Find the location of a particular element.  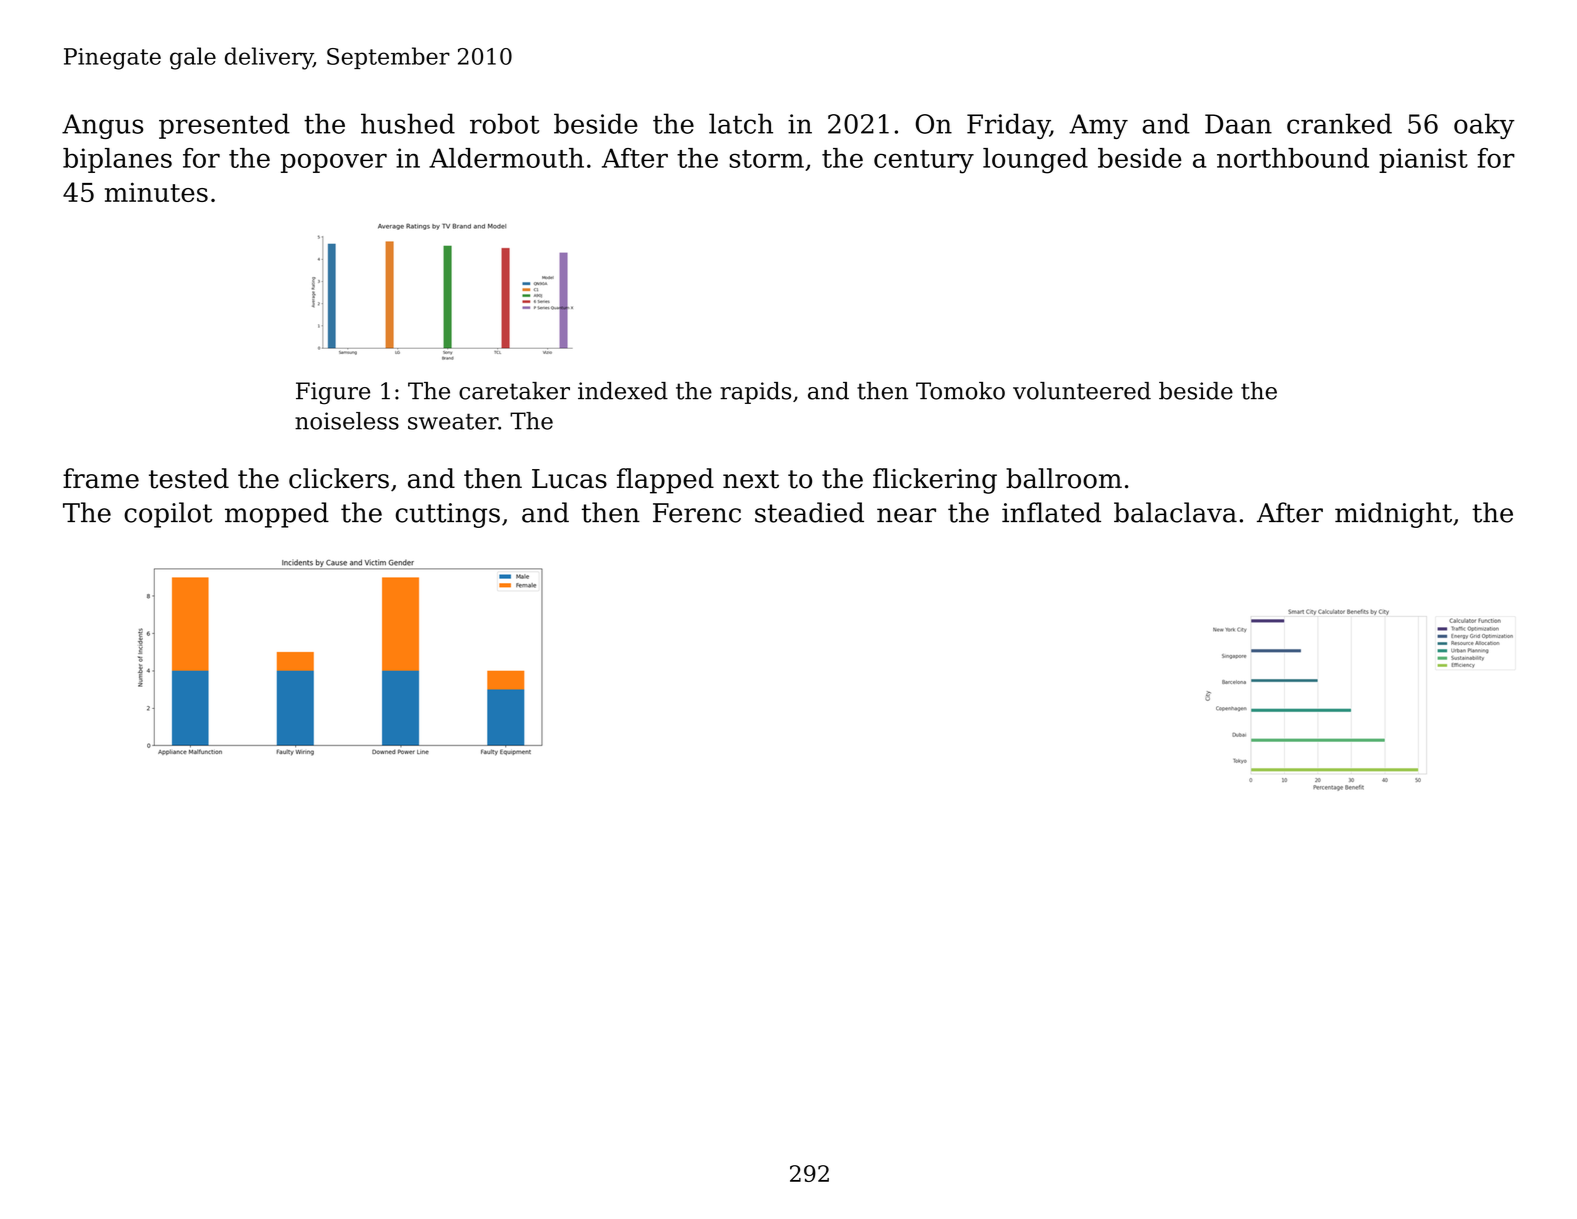

volunteered is located at coordinates (1082, 391).
